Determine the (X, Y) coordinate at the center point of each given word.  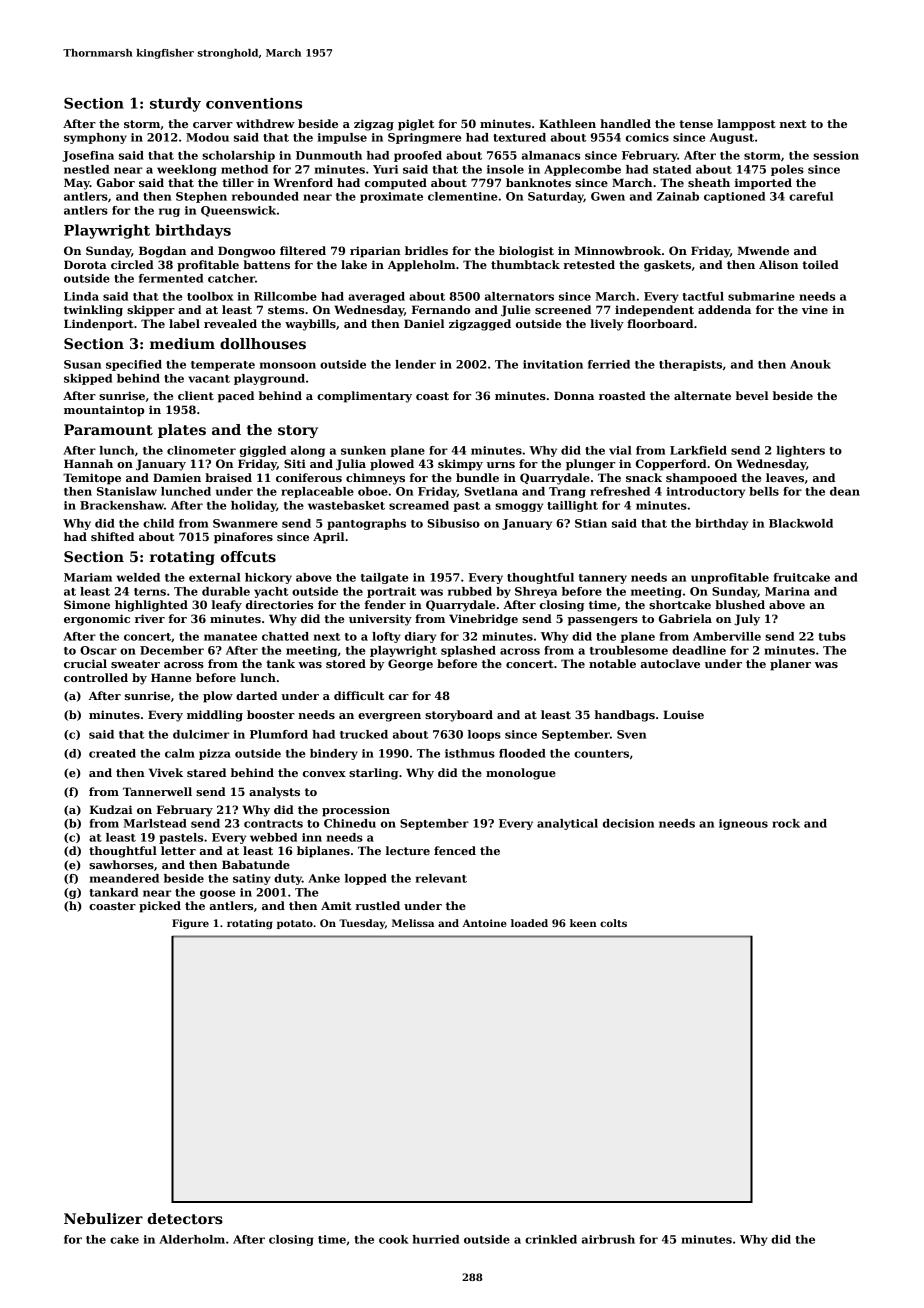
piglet (416, 125)
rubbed (470, 591)
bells (764, 491)
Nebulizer (103, 1218)
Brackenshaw (122, 505)
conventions (254, 103)
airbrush (608, 1239)
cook (394, 1239)
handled (625, 123)
